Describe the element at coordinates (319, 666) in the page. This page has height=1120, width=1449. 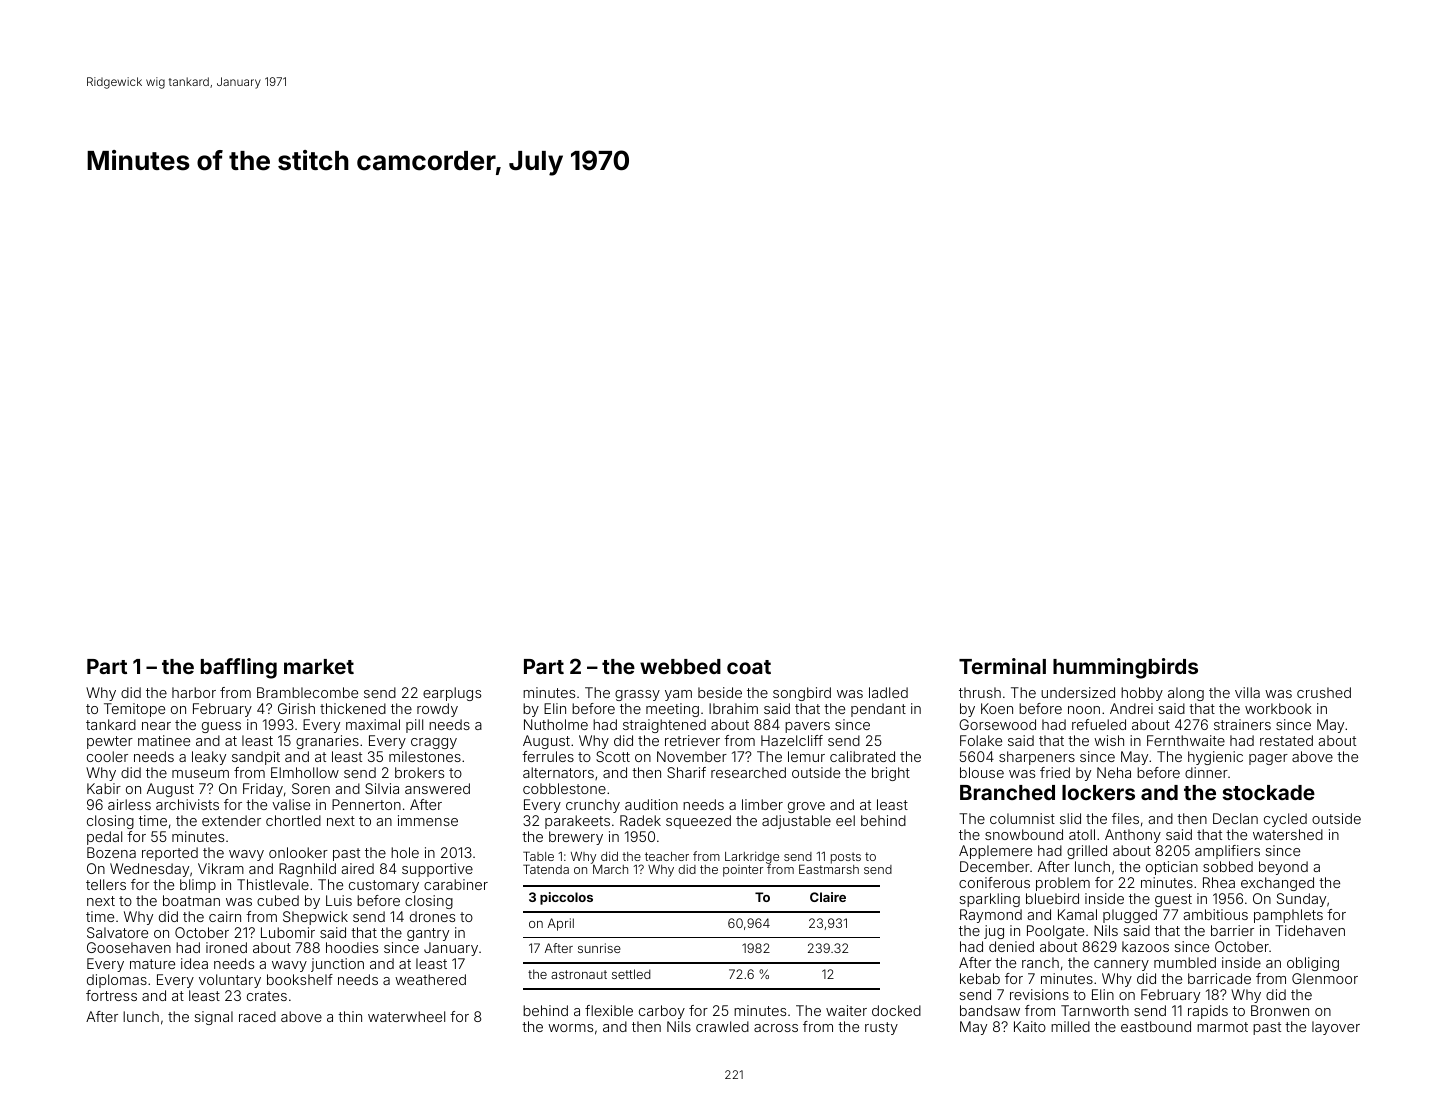
I see `market` at that location.
